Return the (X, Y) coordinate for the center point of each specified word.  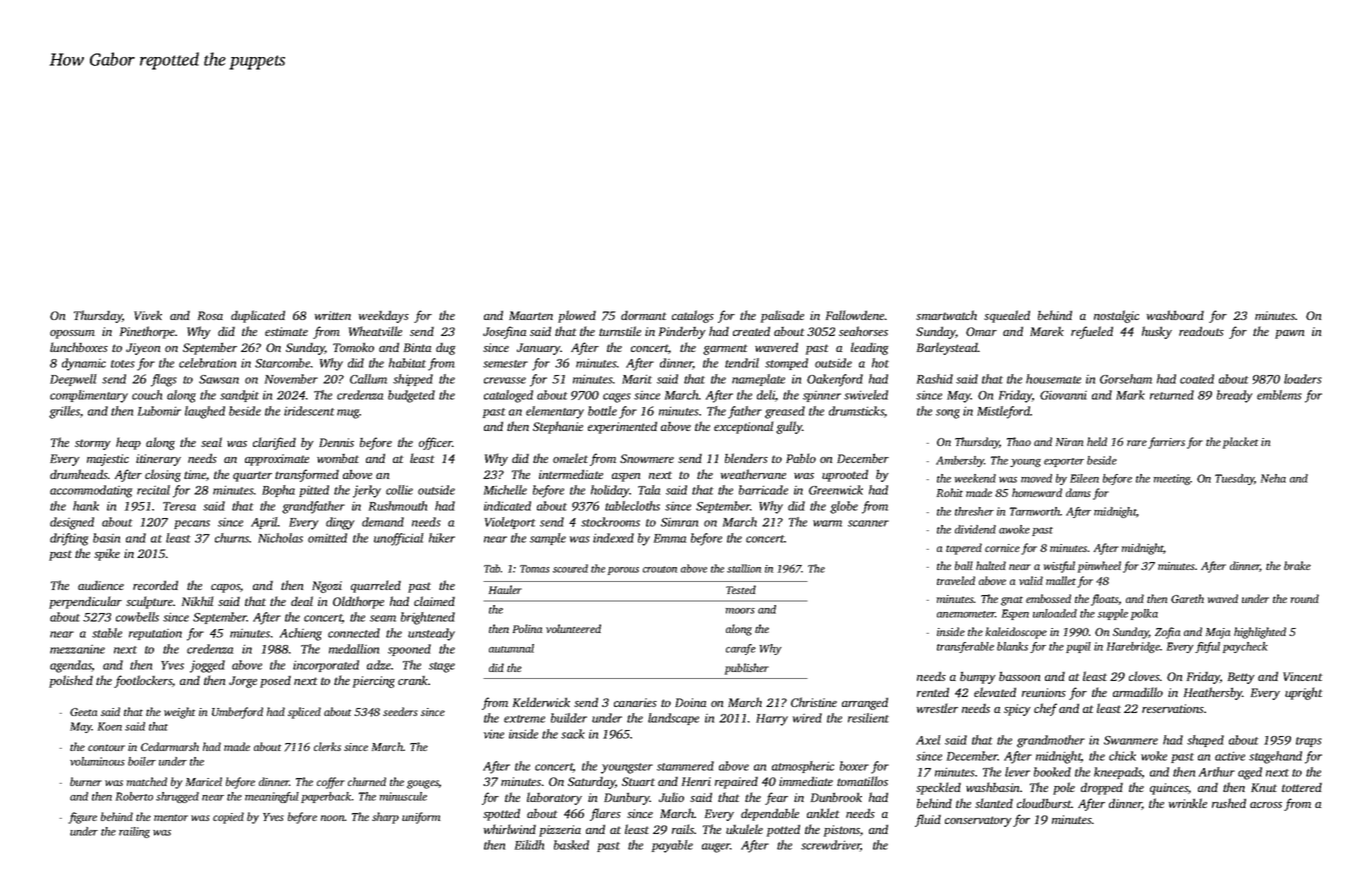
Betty (1241, 678)
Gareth (1187, 598)
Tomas (535, 569)
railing (134, 832)
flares (605, 814)
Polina (527, 628)
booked (1052, 772)
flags (164, 380)
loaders (1303, 379)
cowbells (137, 617)
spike (107, 555)
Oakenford (835, 380)
